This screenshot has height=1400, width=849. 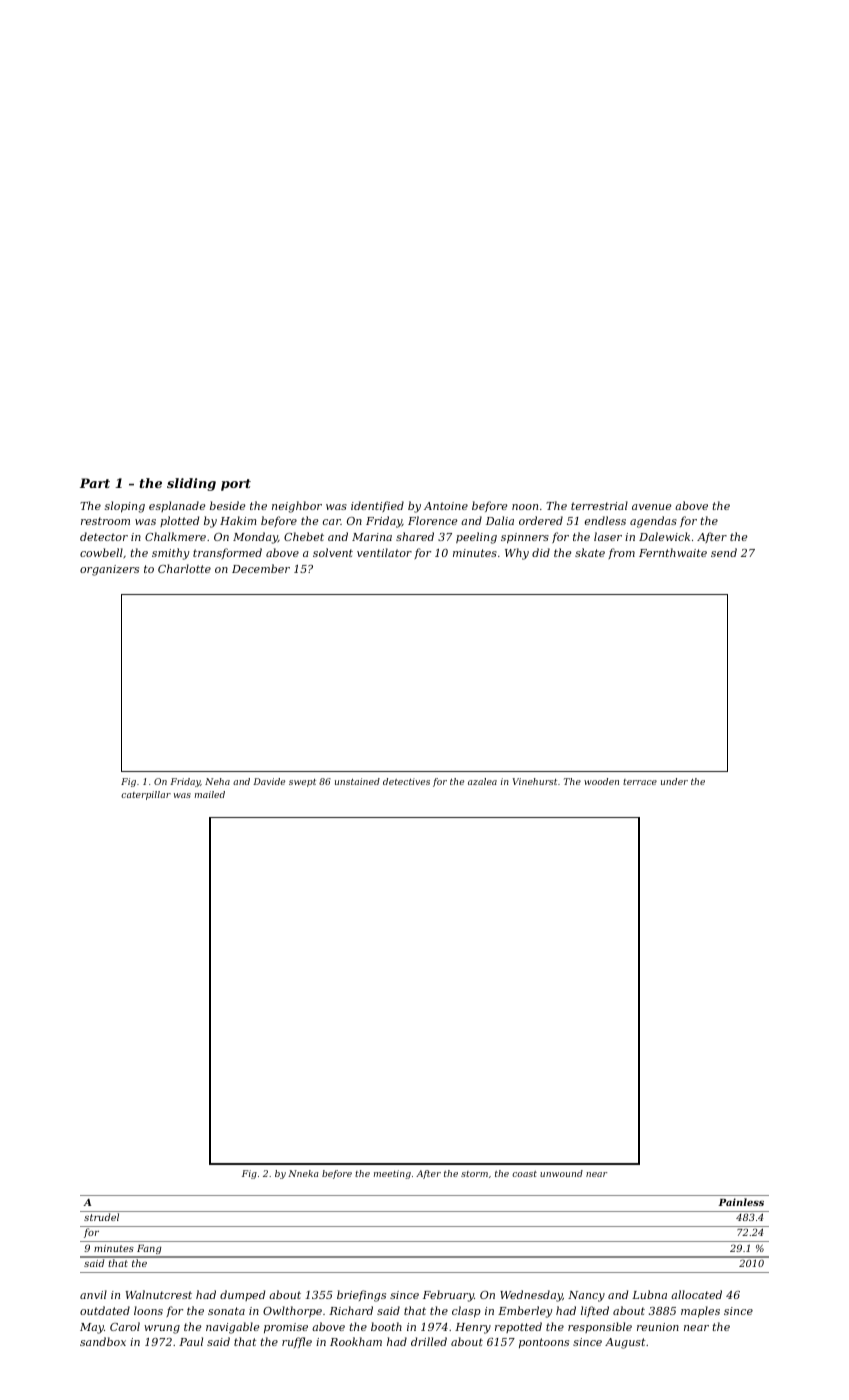 I want to click on beside, so click(x=228, y=505).
